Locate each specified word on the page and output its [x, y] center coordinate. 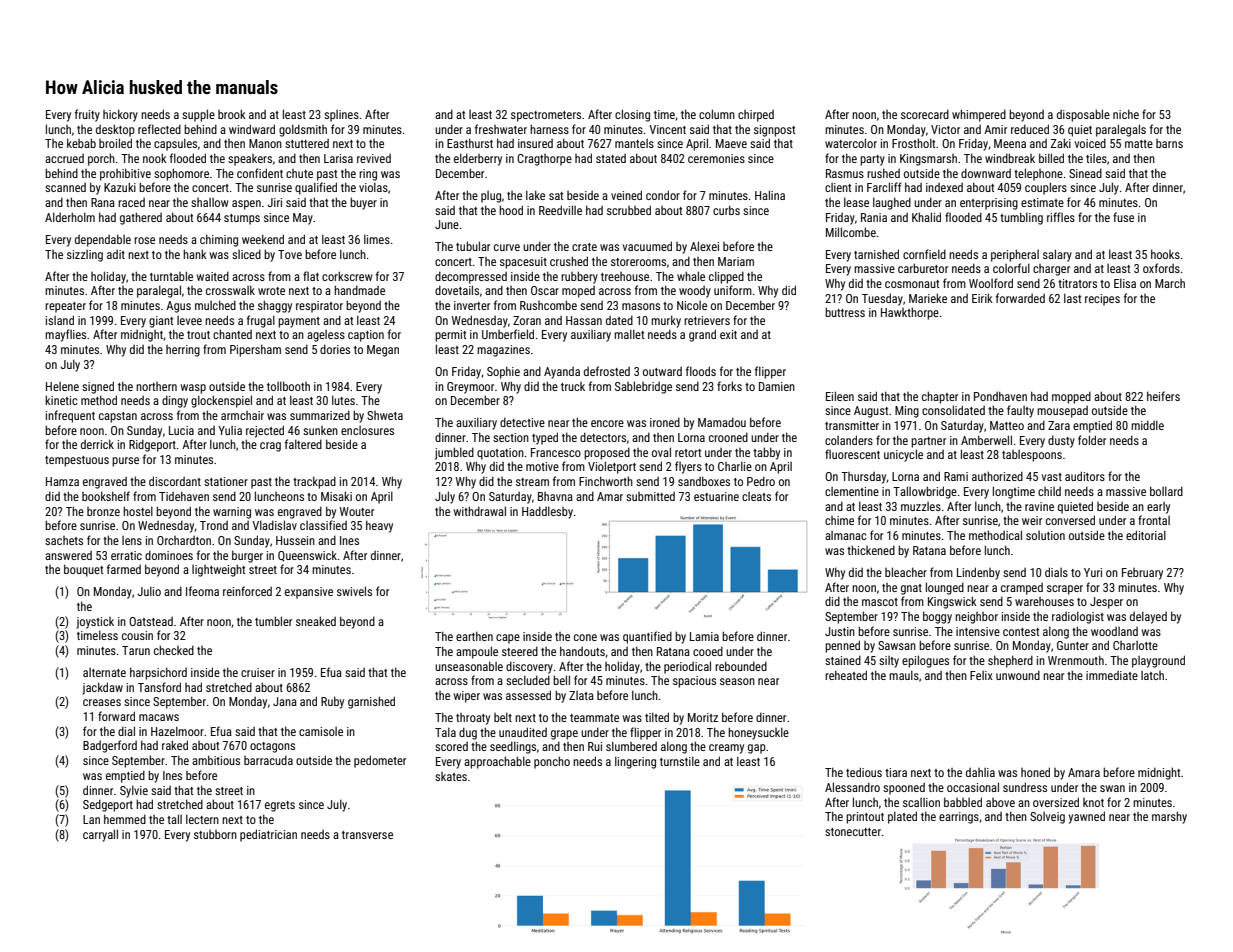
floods [701, 371]
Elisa [1125, 283]
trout [198, 335]
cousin [137, 635]
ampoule [477, 652]
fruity [87, 115]
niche [1126, 114]
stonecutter [853, 832]
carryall [100, 835]
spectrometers [546, 116]
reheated [846, 675]
